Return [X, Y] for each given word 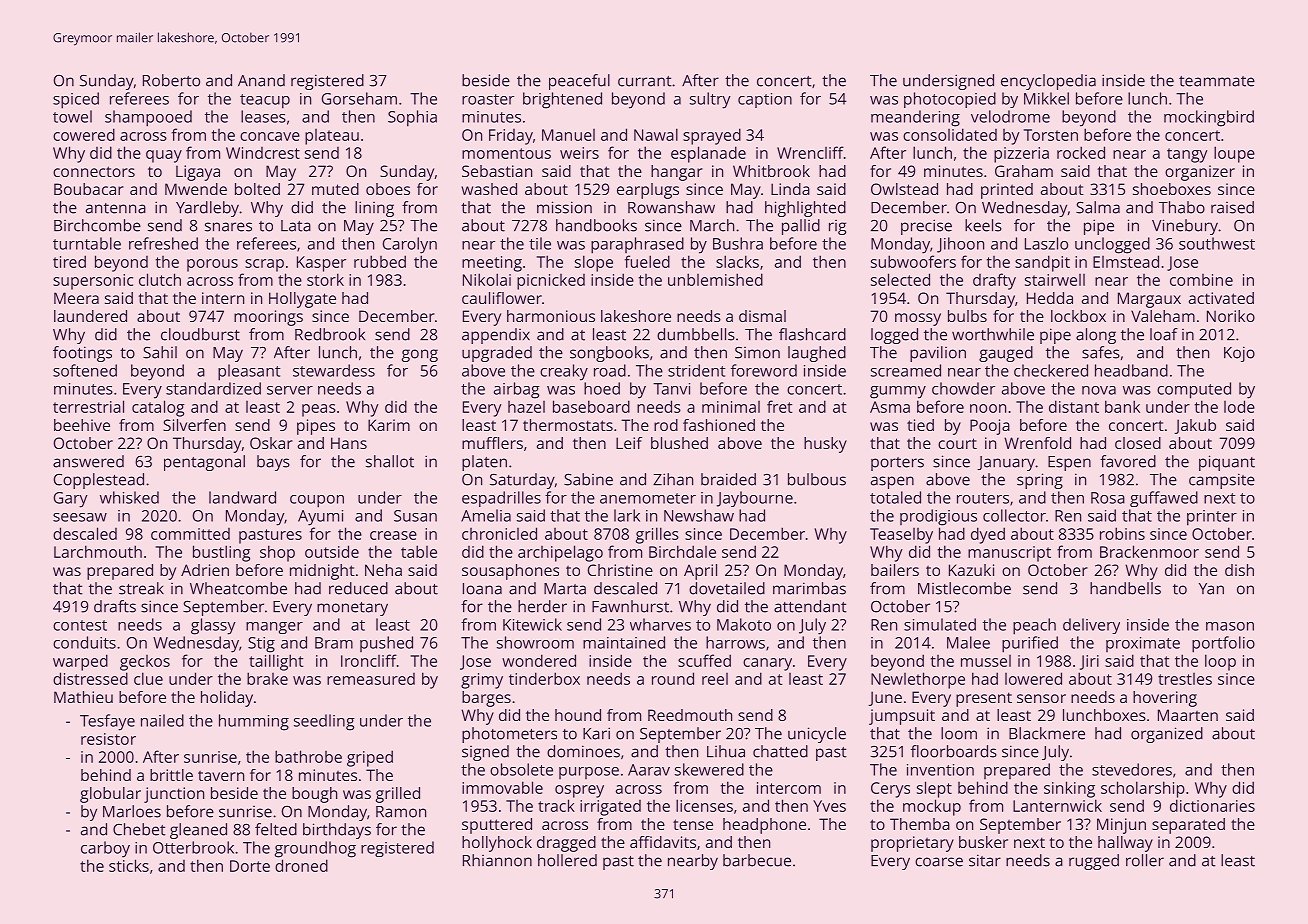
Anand [261, 80]
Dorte [250, 866]
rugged [1094, 862]
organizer [1200, 173]
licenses [704, 805]
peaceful [579, 82]
